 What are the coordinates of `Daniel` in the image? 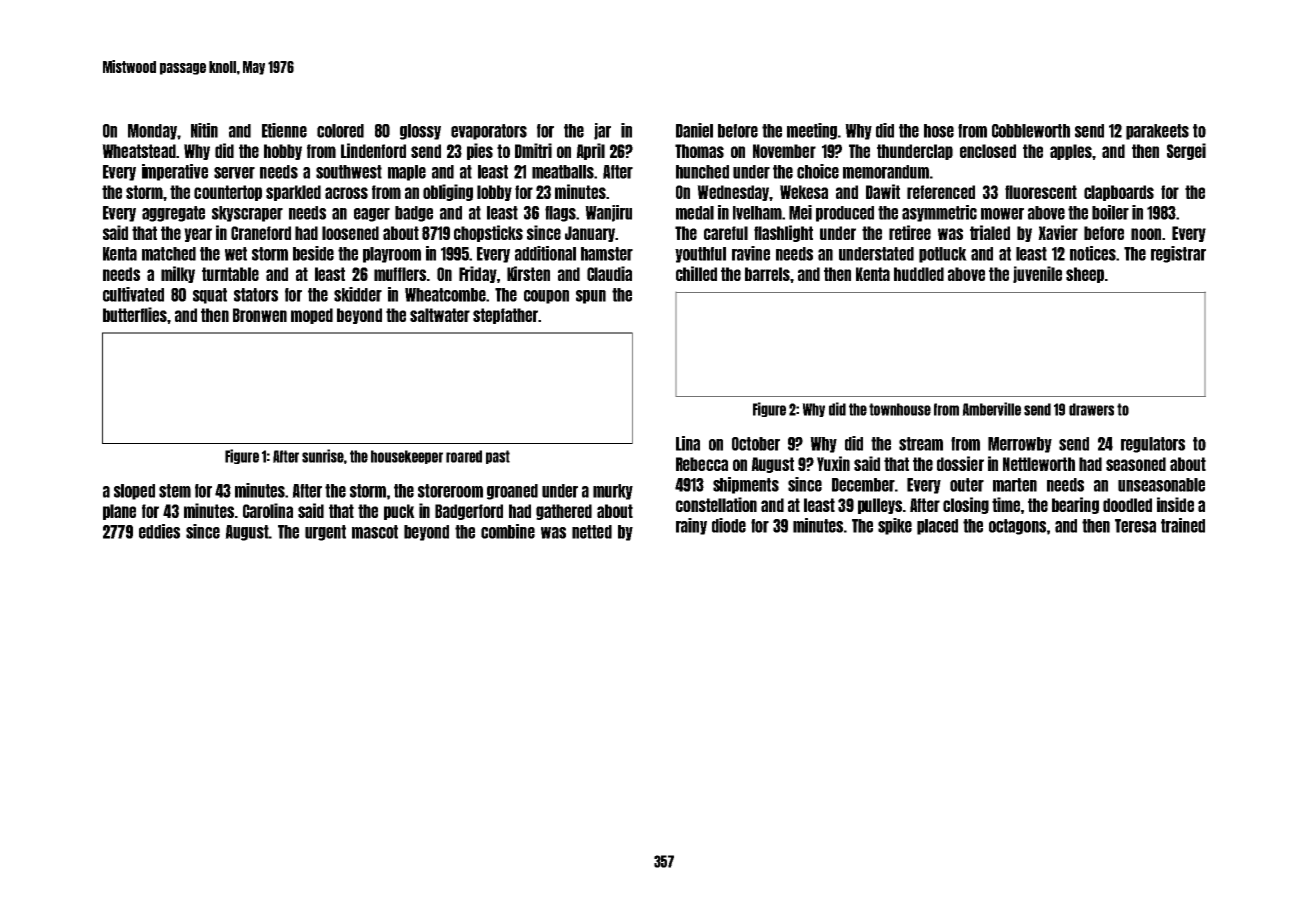 It's located at (694, 130).
